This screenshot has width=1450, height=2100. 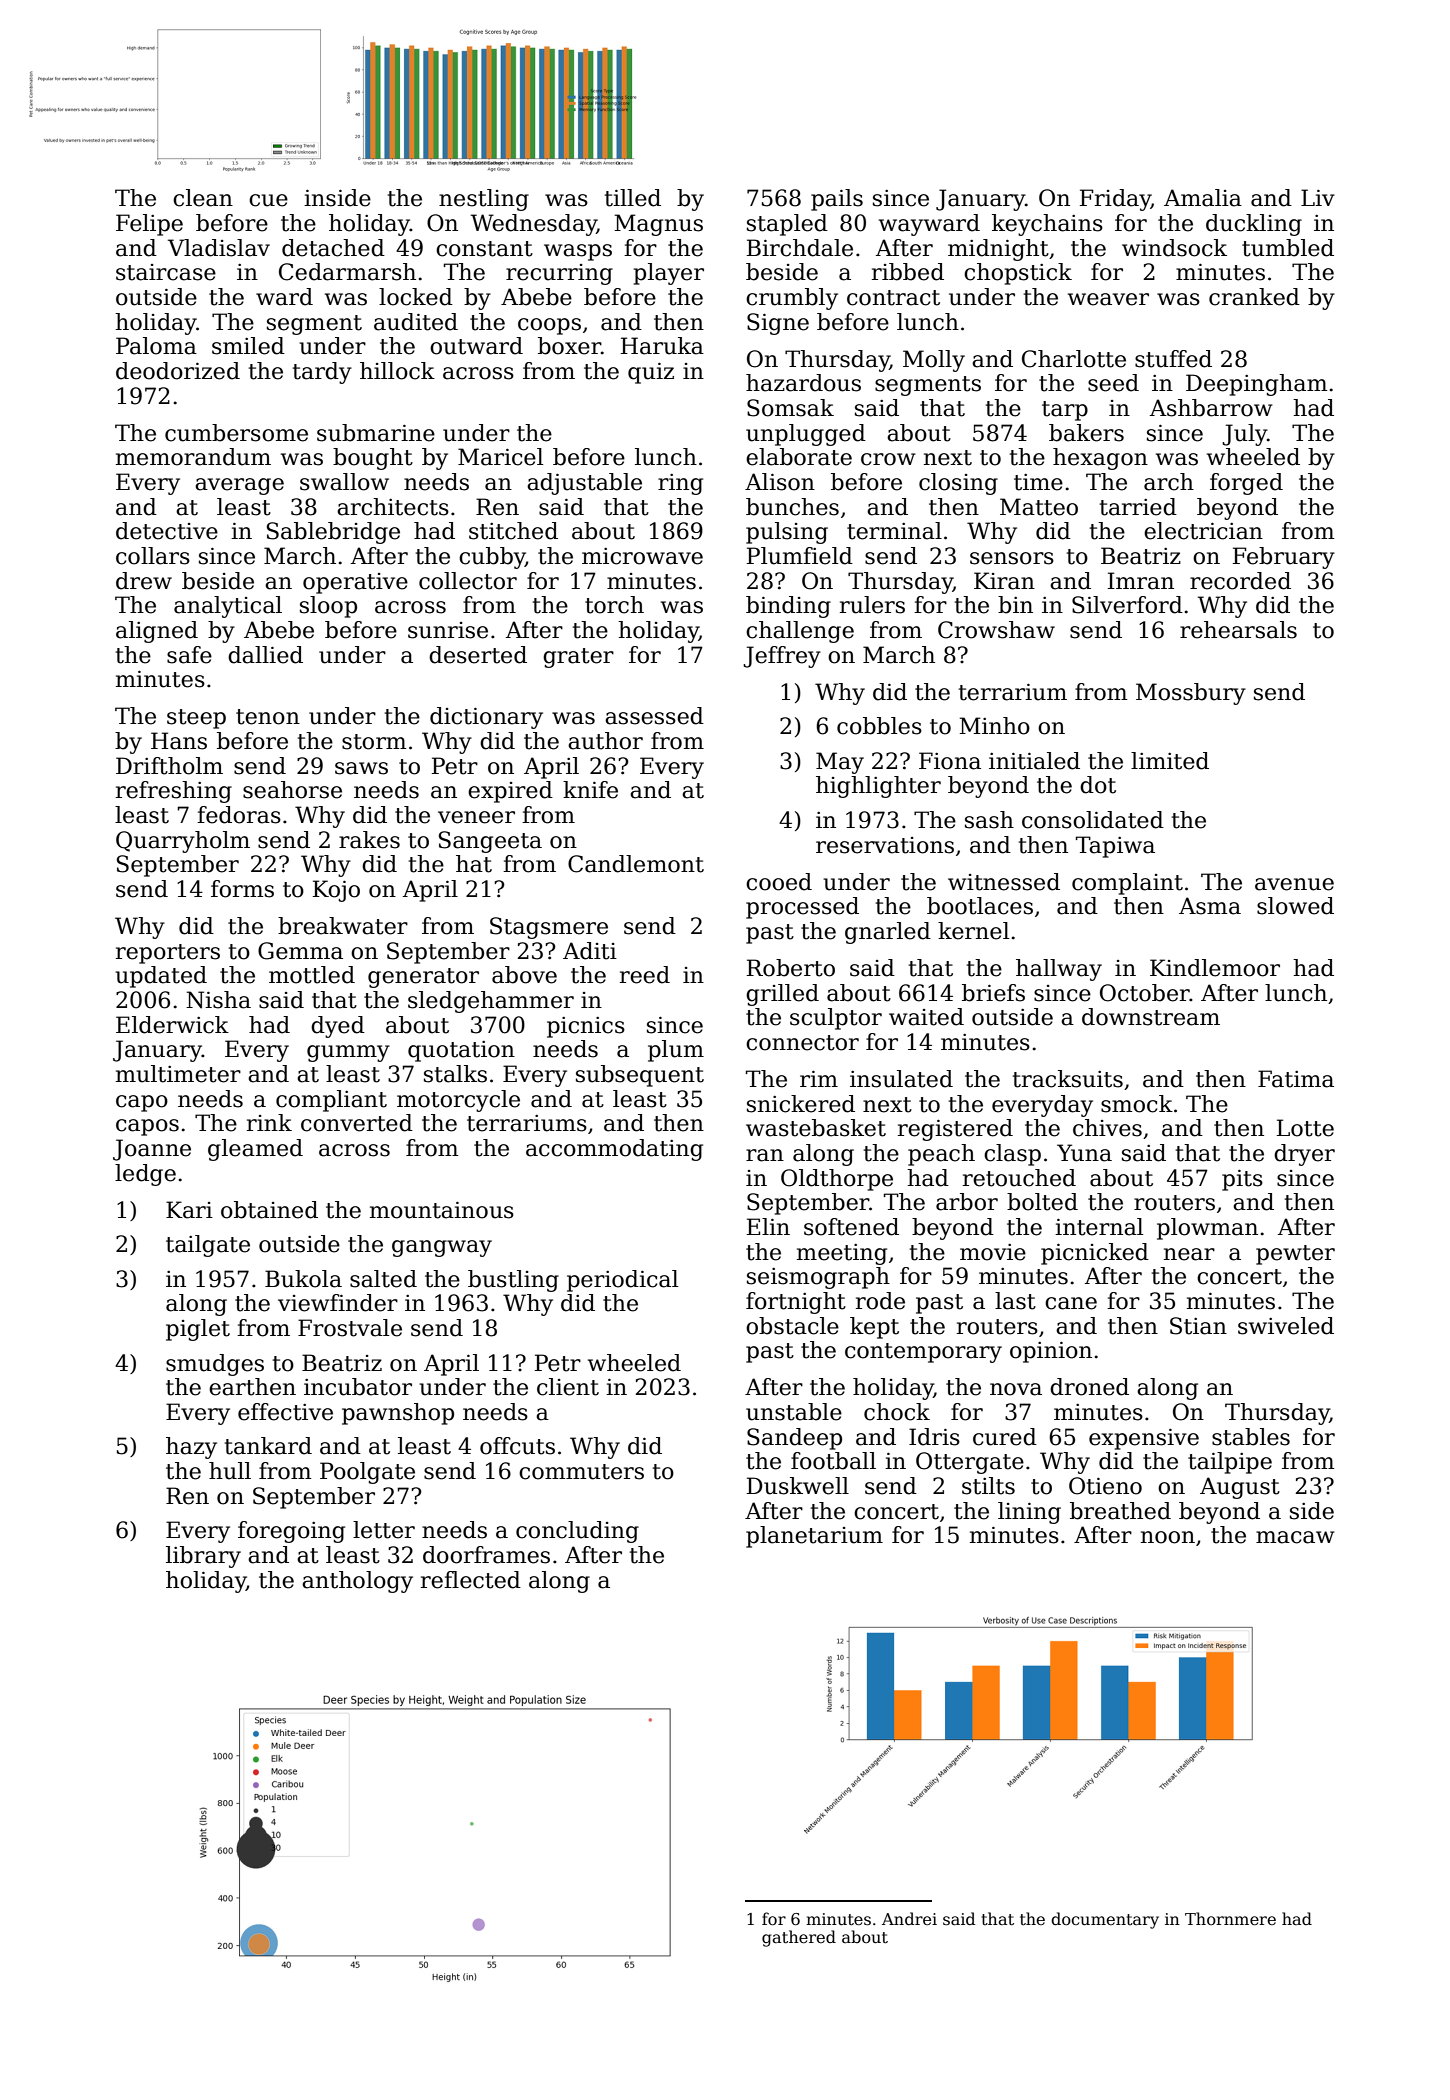 What do you see at coordinates (1207, 1229) in the screenshot?
I see `plowman` at bounding box center [1207, 1229].
